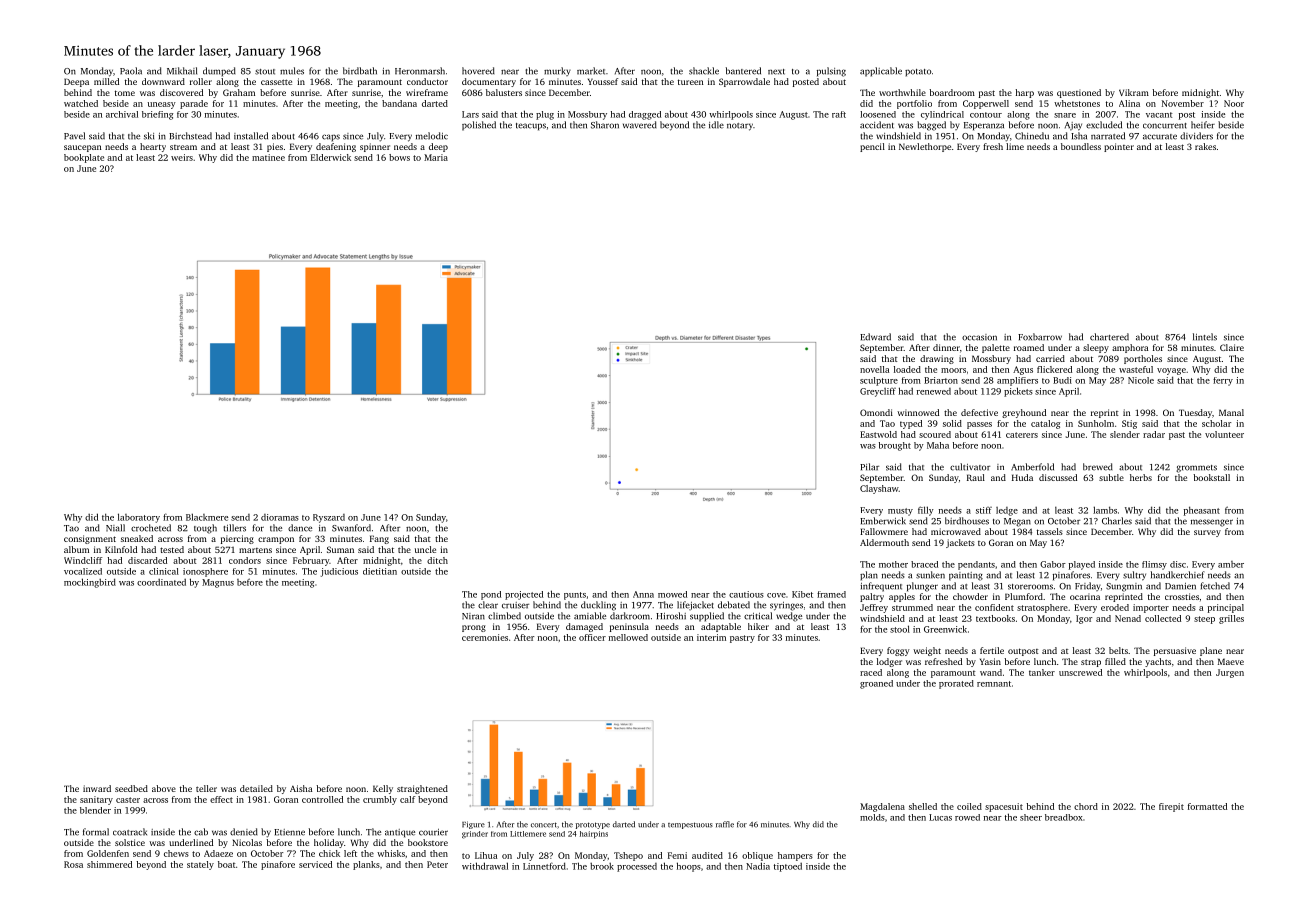  What do you see at coordinates (1134, 92) in the screenshot?
I see `Vikram` at bounding box center [1134, 92].
